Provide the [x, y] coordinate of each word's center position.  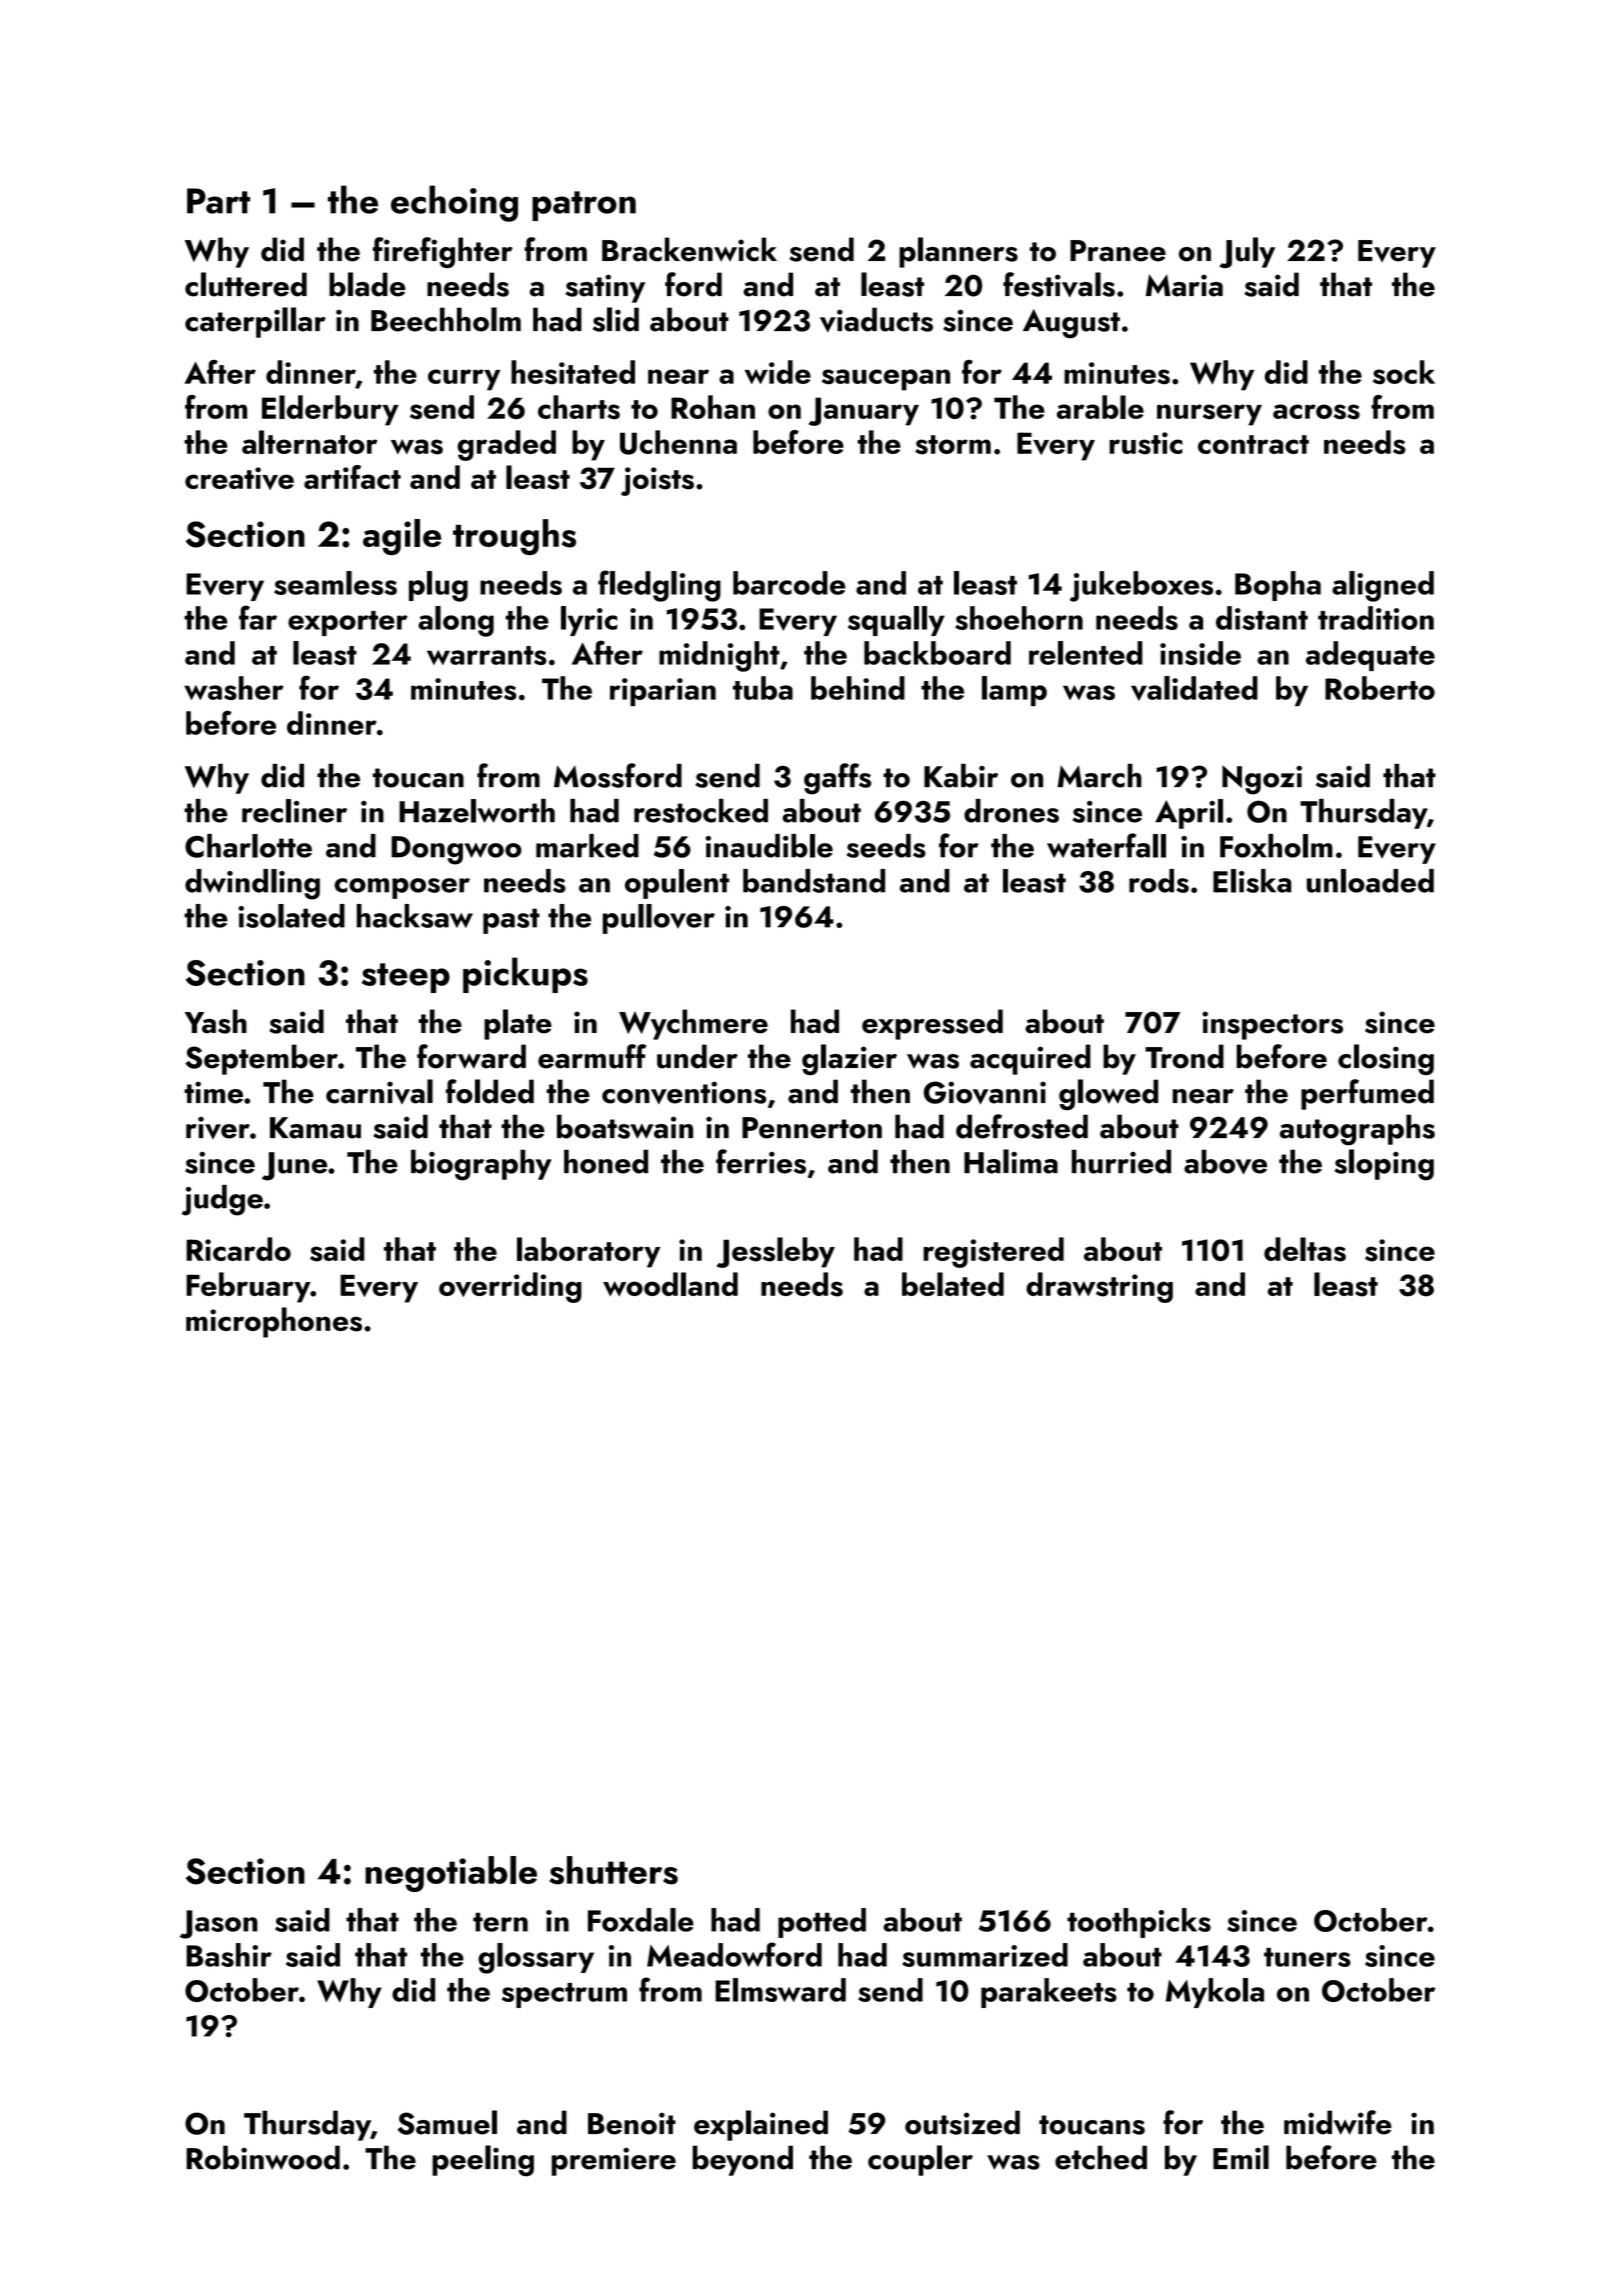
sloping [1384, 1165]
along [456, 621]
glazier [849, 1059]
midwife [1338, 2122]
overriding [510, 1287]
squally [896, 621]
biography [481, 1165]
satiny [605, 288]
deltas [1305, 1249]
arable [1100, 407]
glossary [536, 1958]
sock [1404, 372]
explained [761, 2125]
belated [953, 1284]
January [864, 411]
